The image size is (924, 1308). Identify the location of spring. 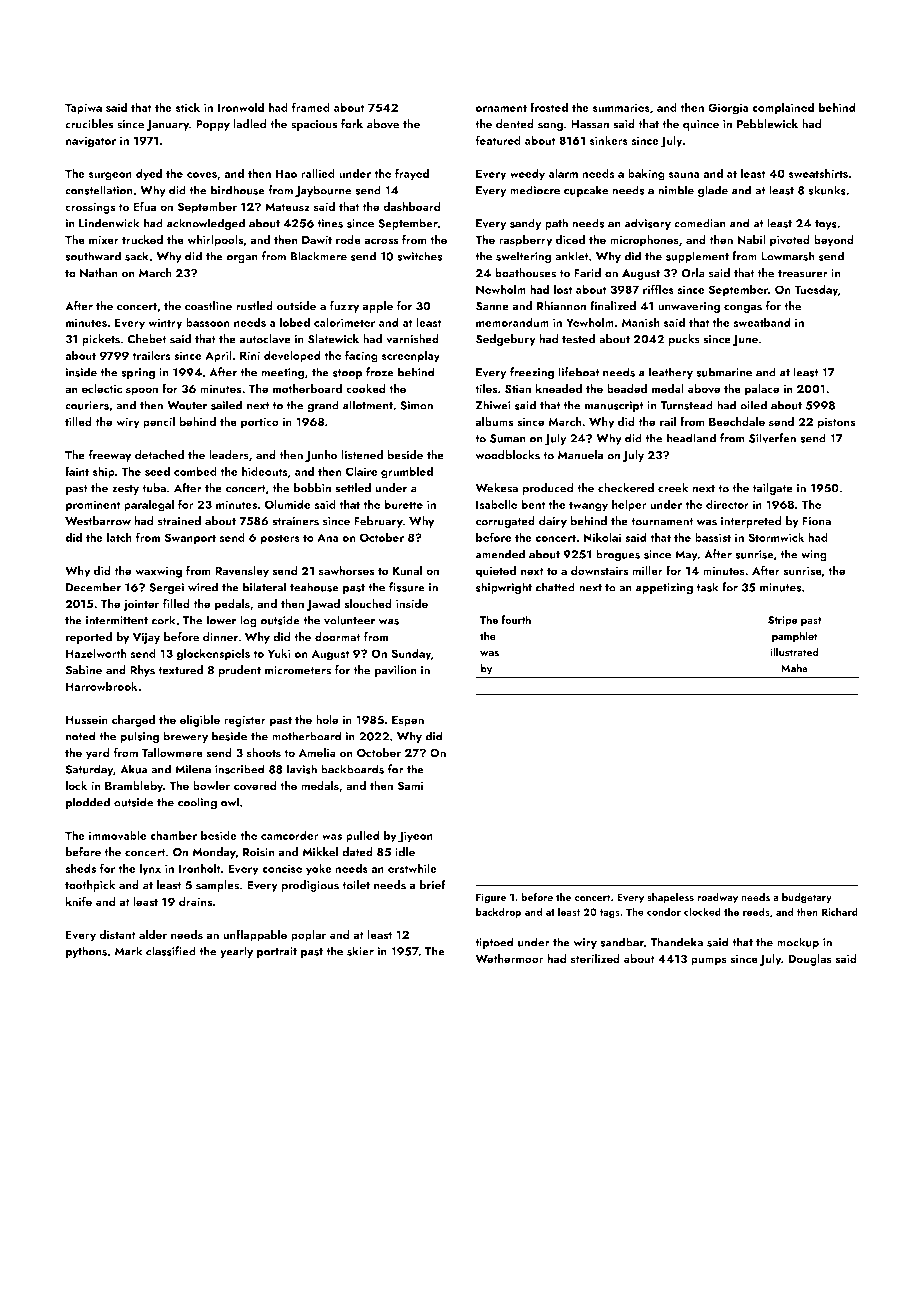
(138, 374).
